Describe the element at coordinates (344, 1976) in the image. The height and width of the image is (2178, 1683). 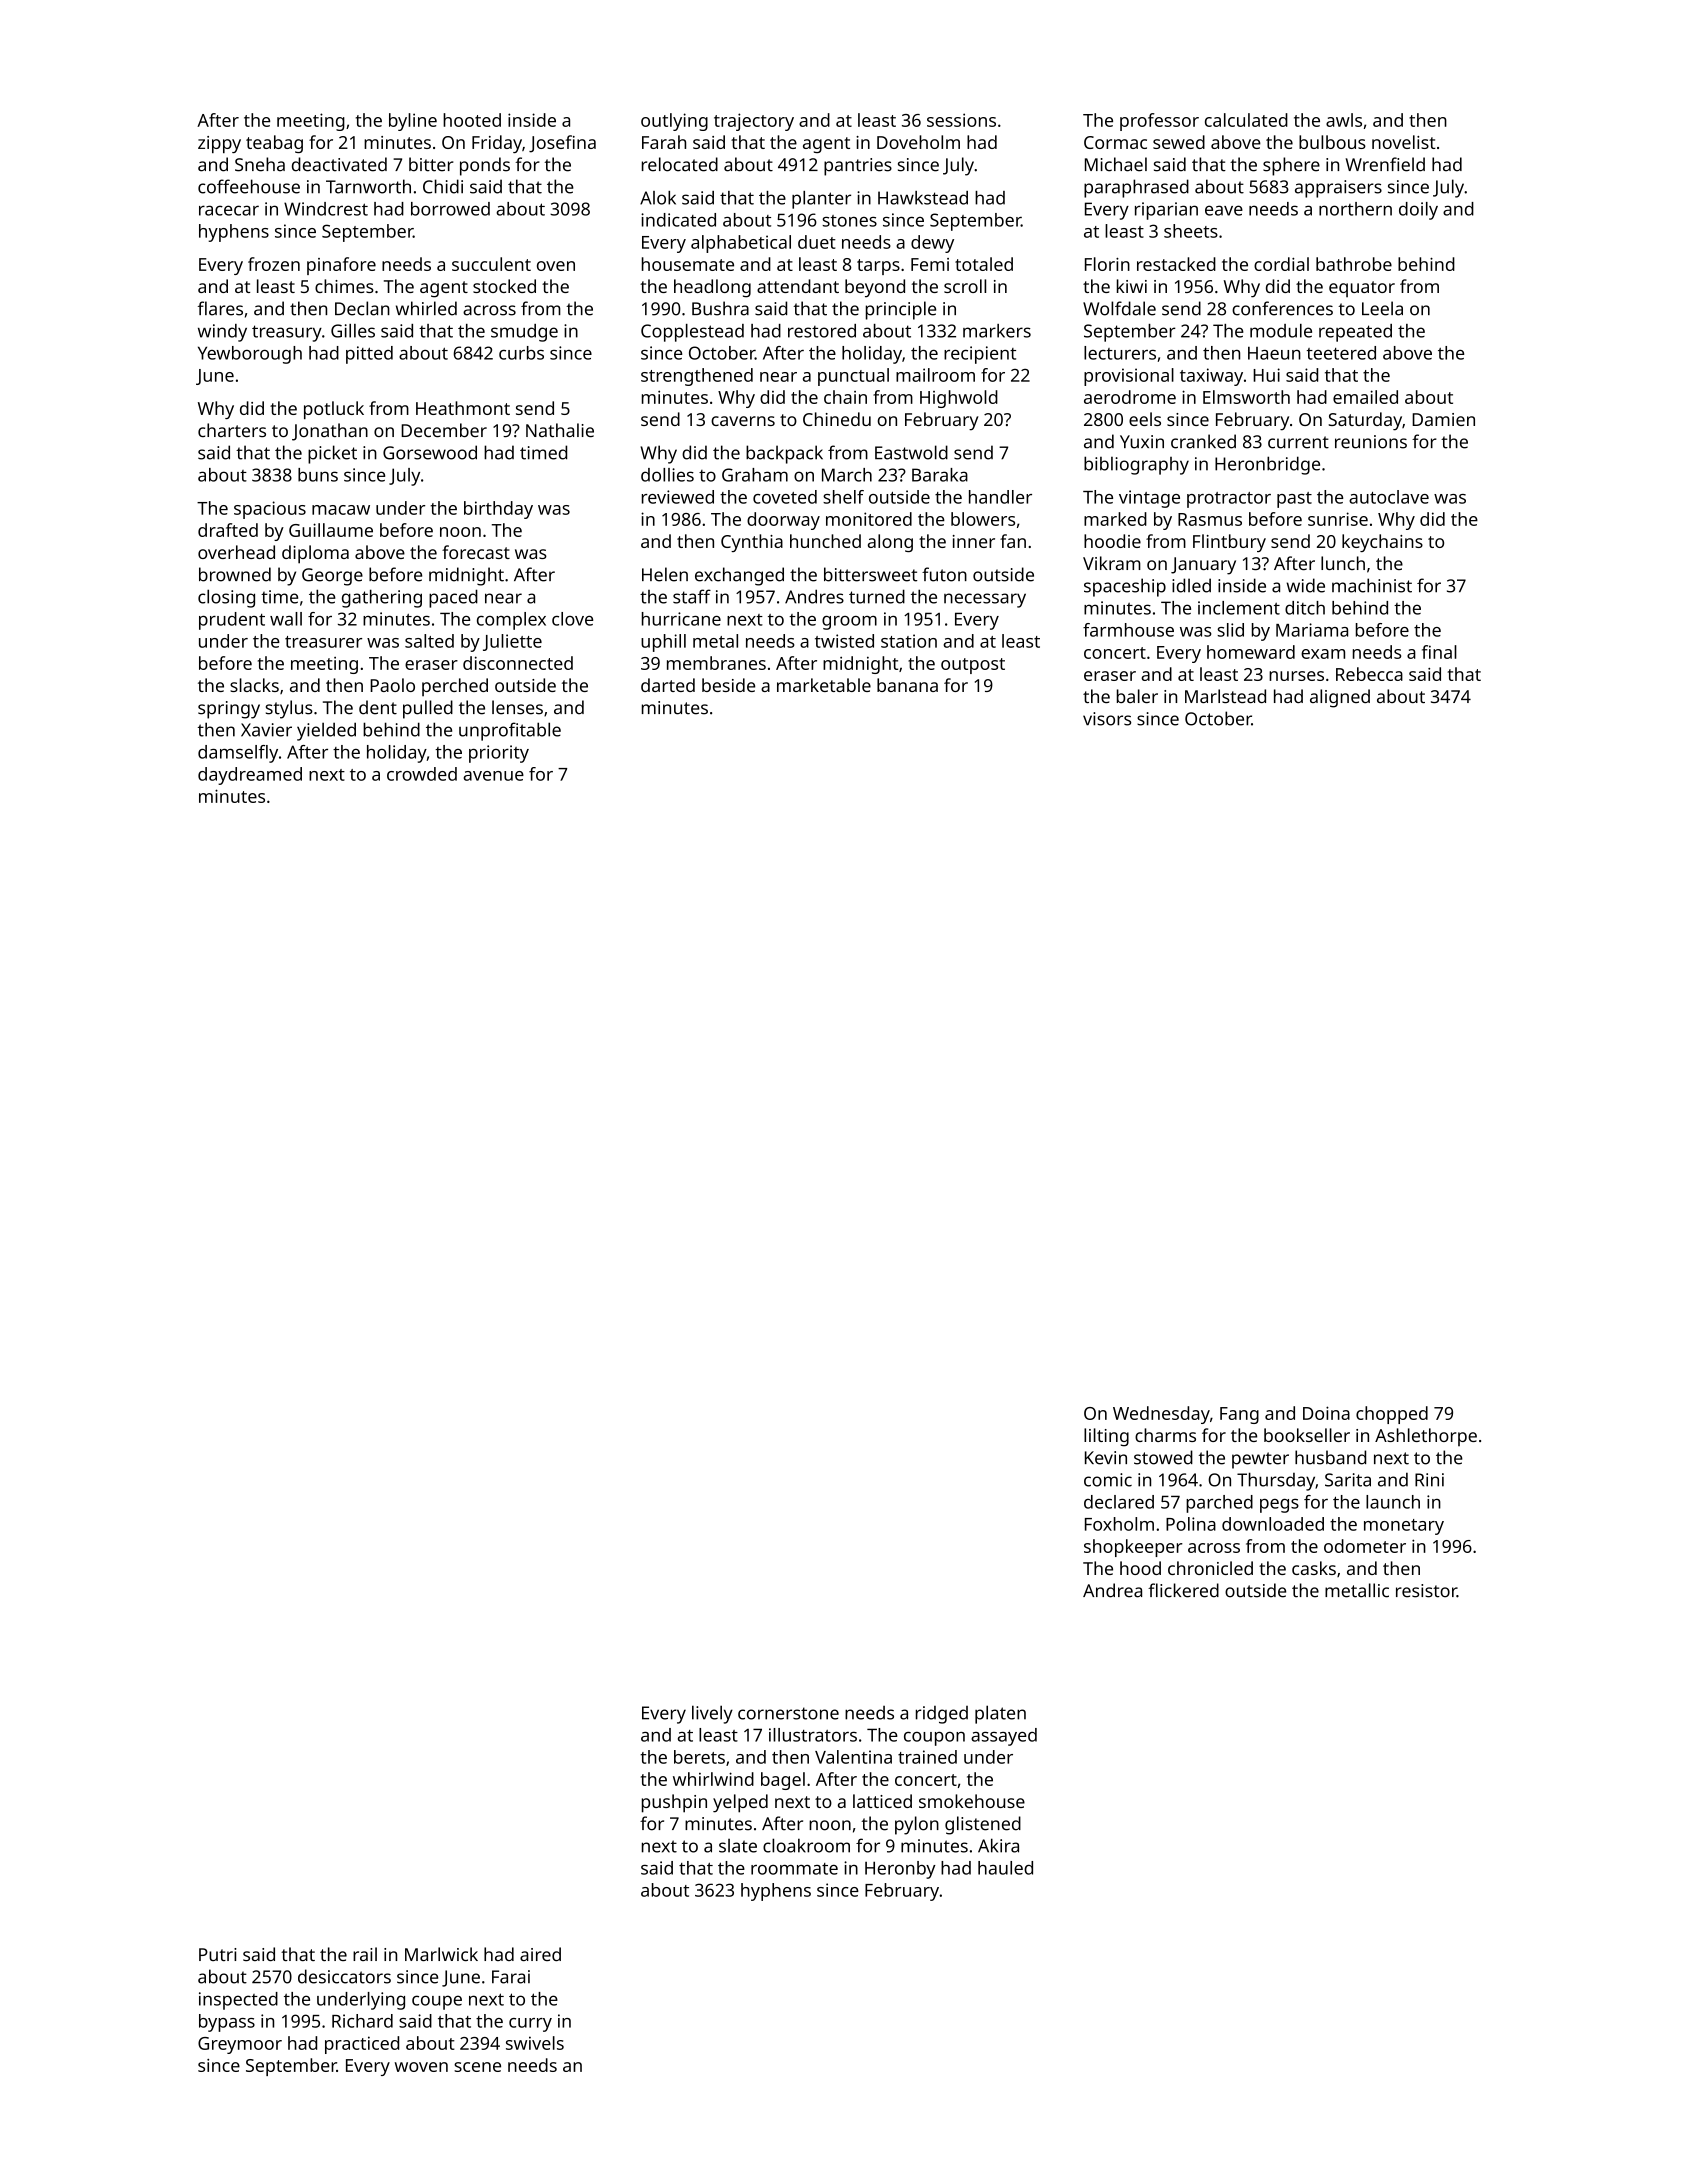
I see `desiccators` at that location.
